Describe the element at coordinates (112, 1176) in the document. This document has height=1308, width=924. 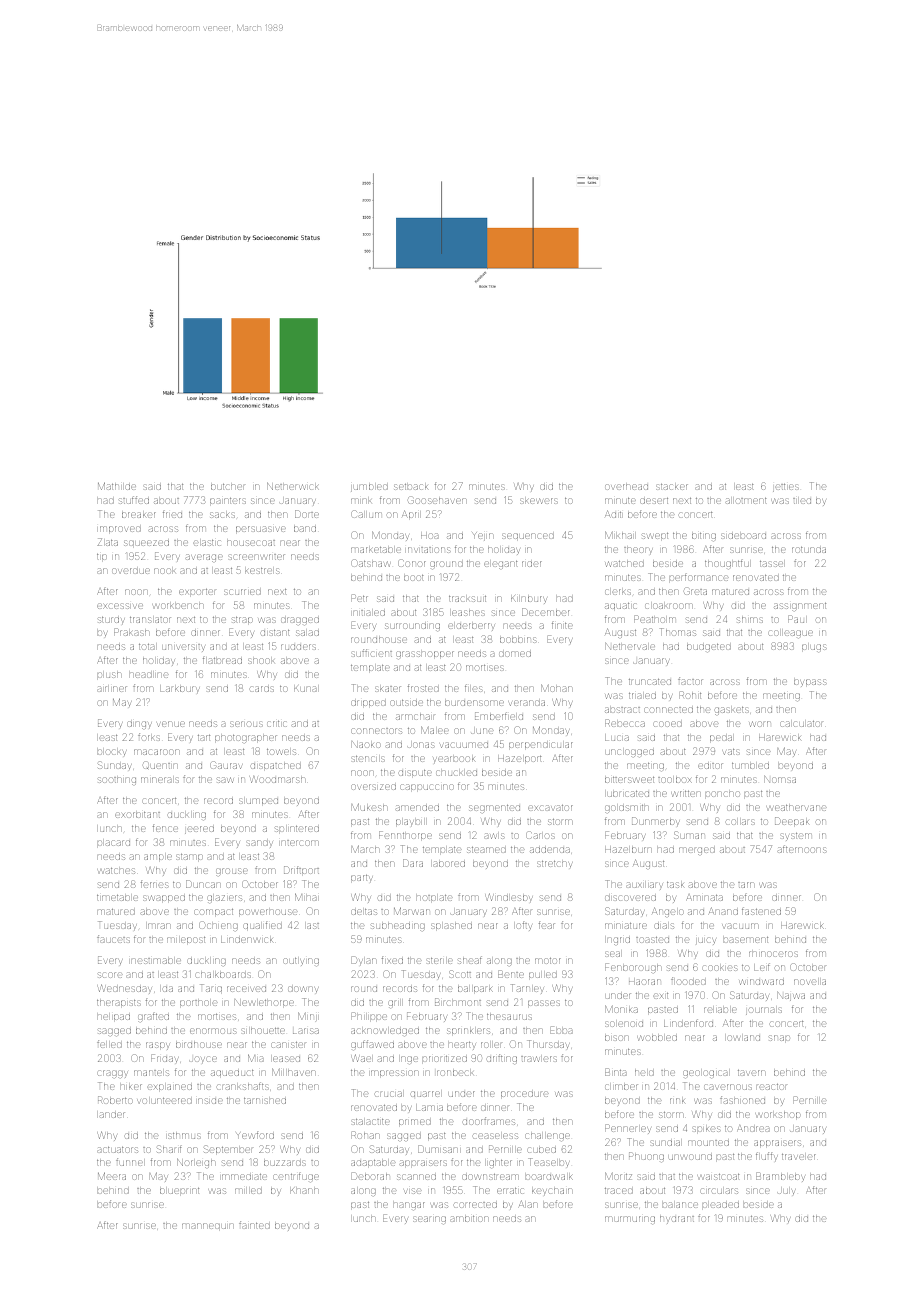
I see `Meera` at that location.
